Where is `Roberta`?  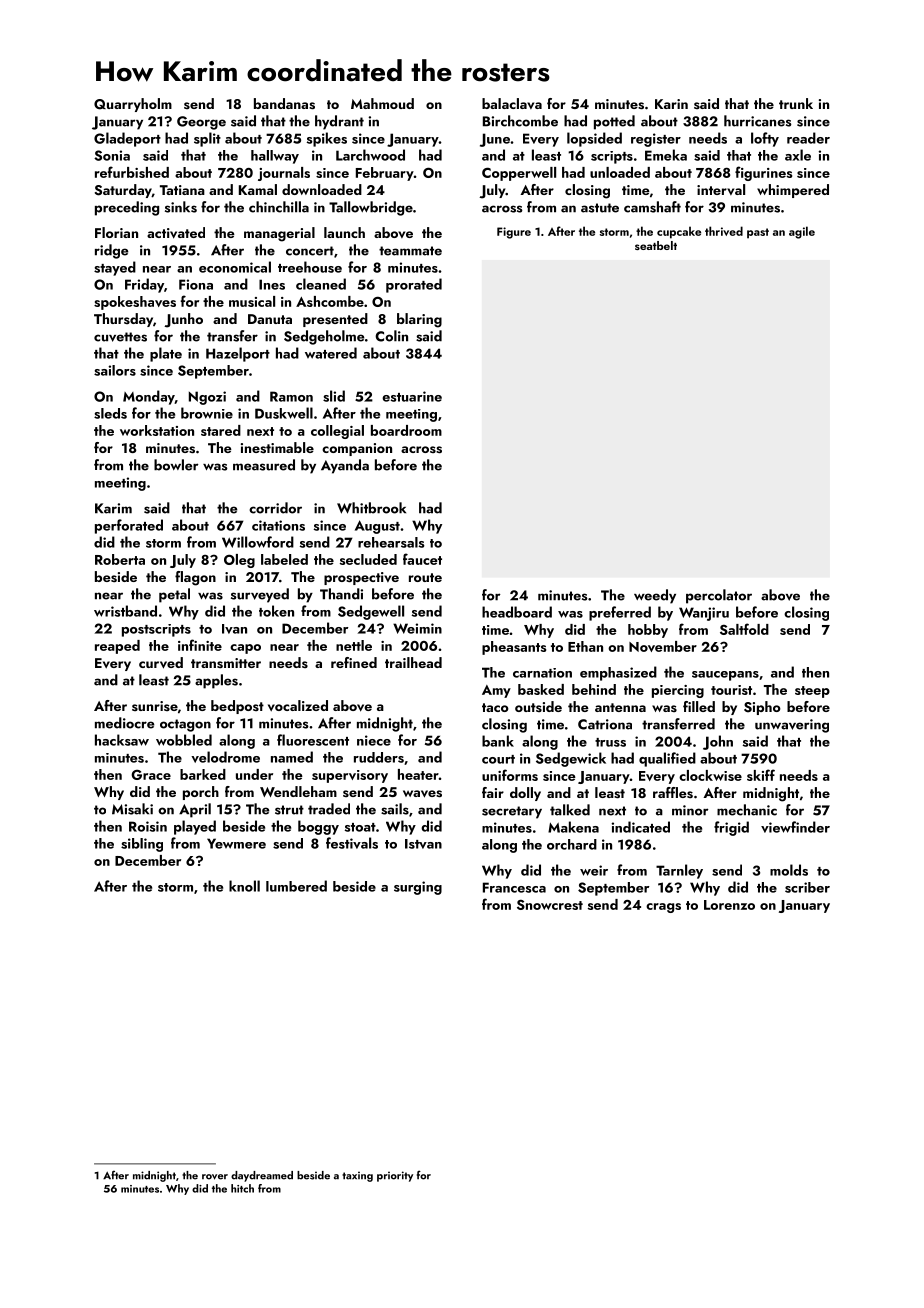
Roberta is located at coordinates (120, 559).
